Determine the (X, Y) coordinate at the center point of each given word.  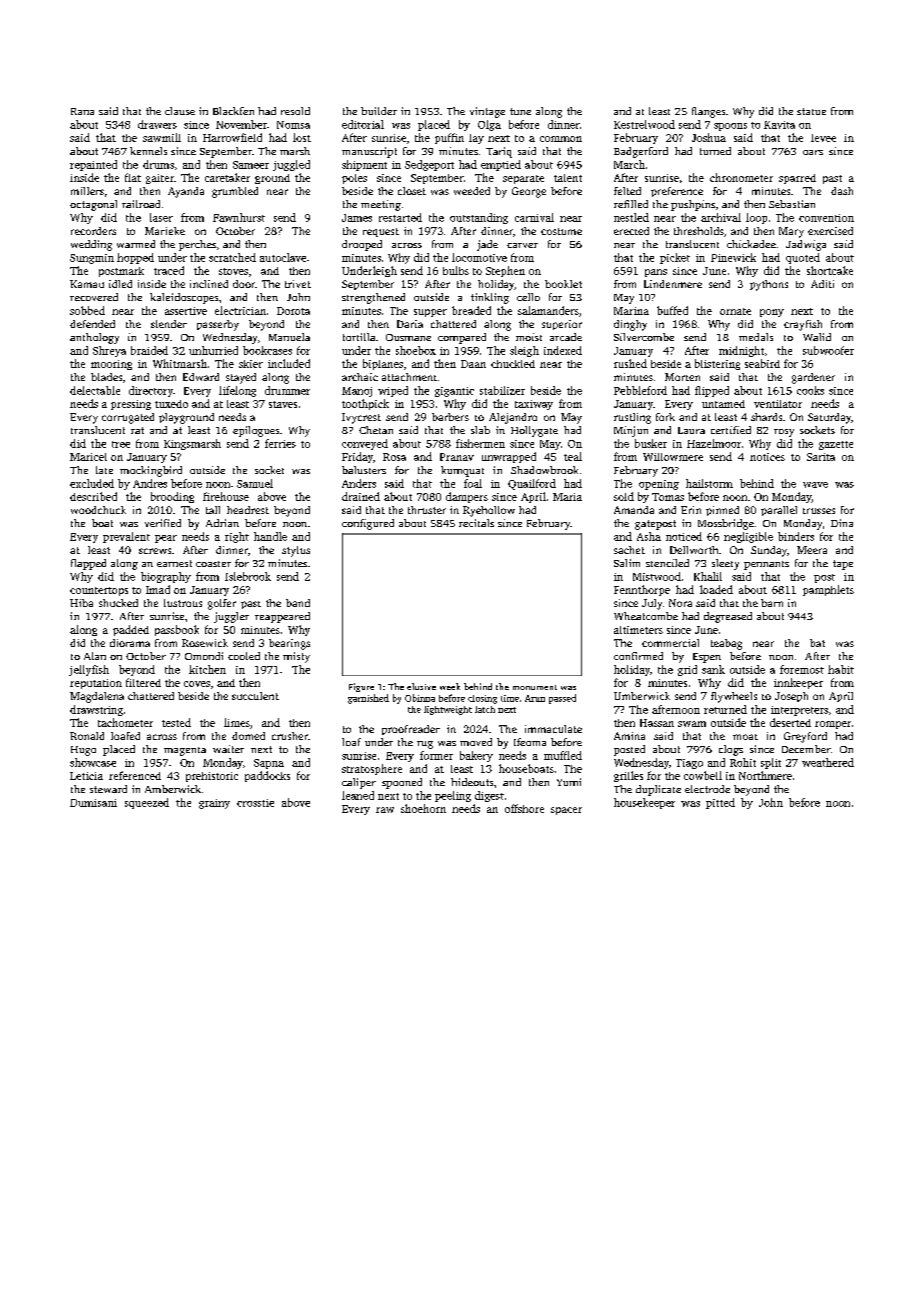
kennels (148, 151)
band (298, 603)
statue (811, 111)
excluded (92, 483)
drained (361, 496)
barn (772, 603)
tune (520, 111)
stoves (233, 271)
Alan (95, 656)
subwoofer (828, 350)
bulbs (456, 270)
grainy (214, 804)
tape (843, 565)
